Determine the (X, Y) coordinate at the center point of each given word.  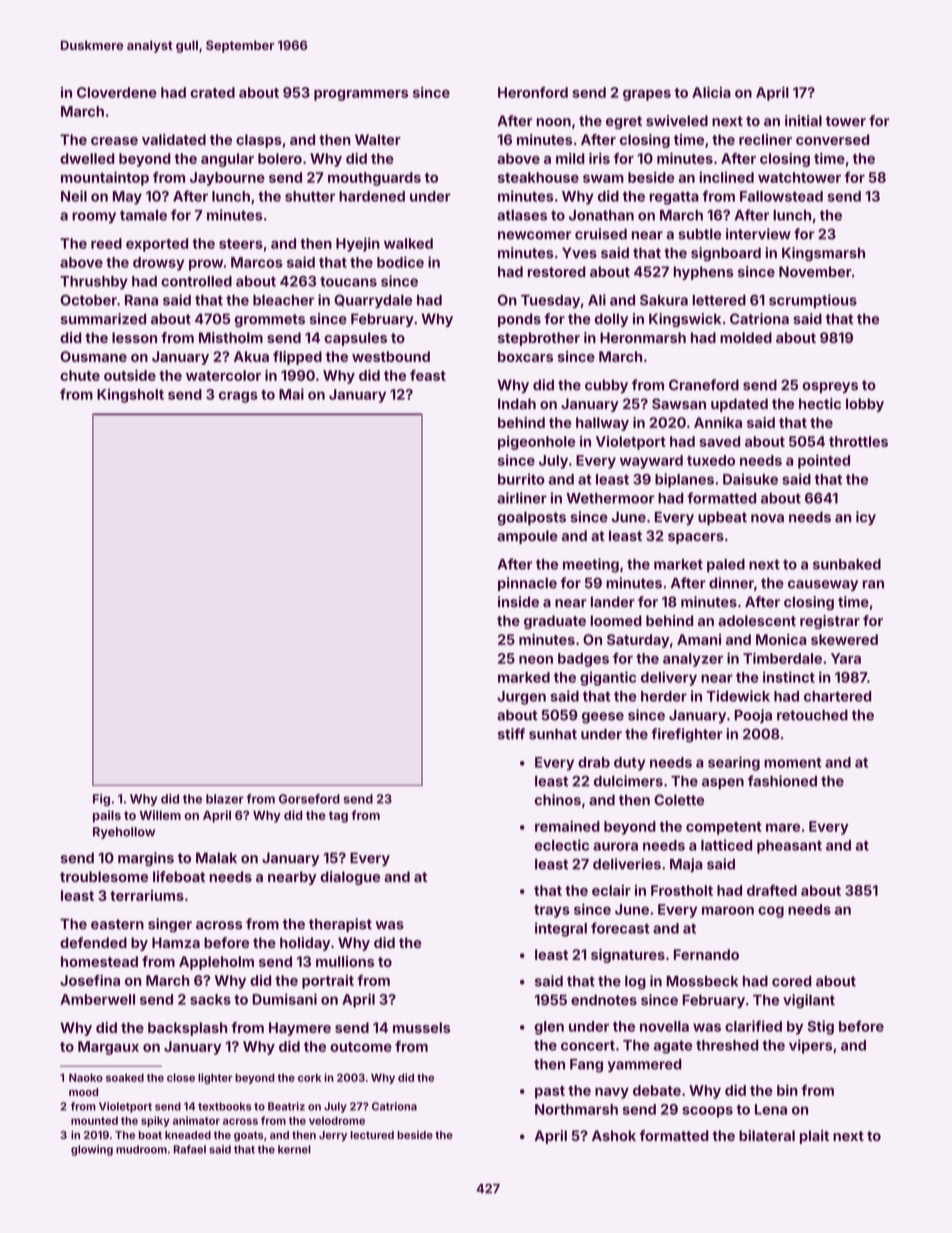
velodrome (337, 1120)
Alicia (711, 92)
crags (238, 397)
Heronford (533, 92)
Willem (160, 815)
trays (552, 911)
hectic (820, 403)
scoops (707, 1112)
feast (428, 375)
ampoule (527, 537)
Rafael (190, 1149)
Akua (251, 356)
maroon (728, 910)
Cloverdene (117, 92)
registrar (830, 622)
